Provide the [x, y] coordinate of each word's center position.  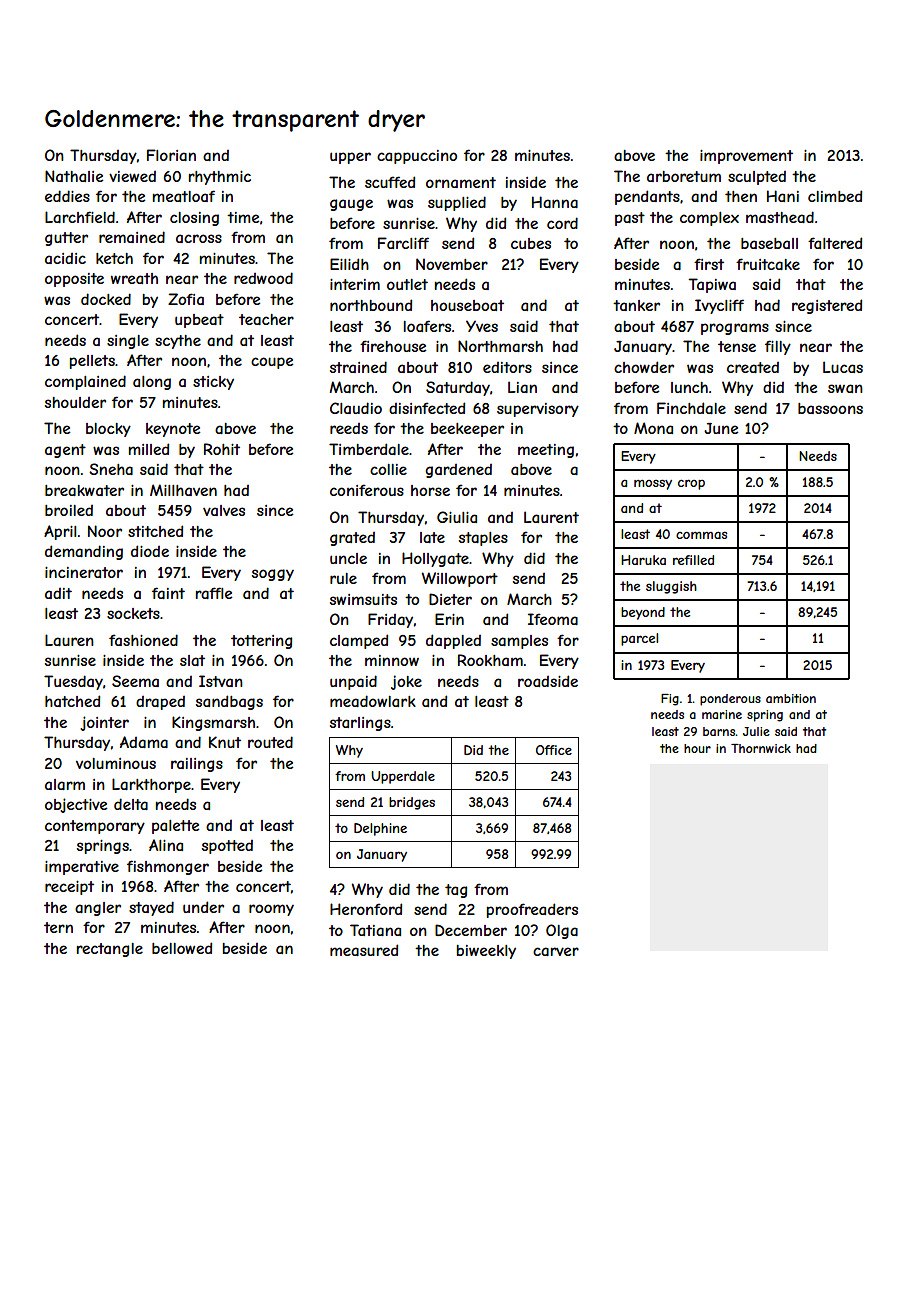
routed [270, 742]
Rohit [222, 449]
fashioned [143, 640]
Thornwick [761, 748]
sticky [213, 383]
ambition [791, 698]
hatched [72, 701]
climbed [835, 196]
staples [483, 539]
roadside [548, 681]
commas [701, 535]
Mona [653, 428]
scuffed [390, 182]
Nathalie [74, 176]
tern [58, 927]
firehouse [393, 346]
